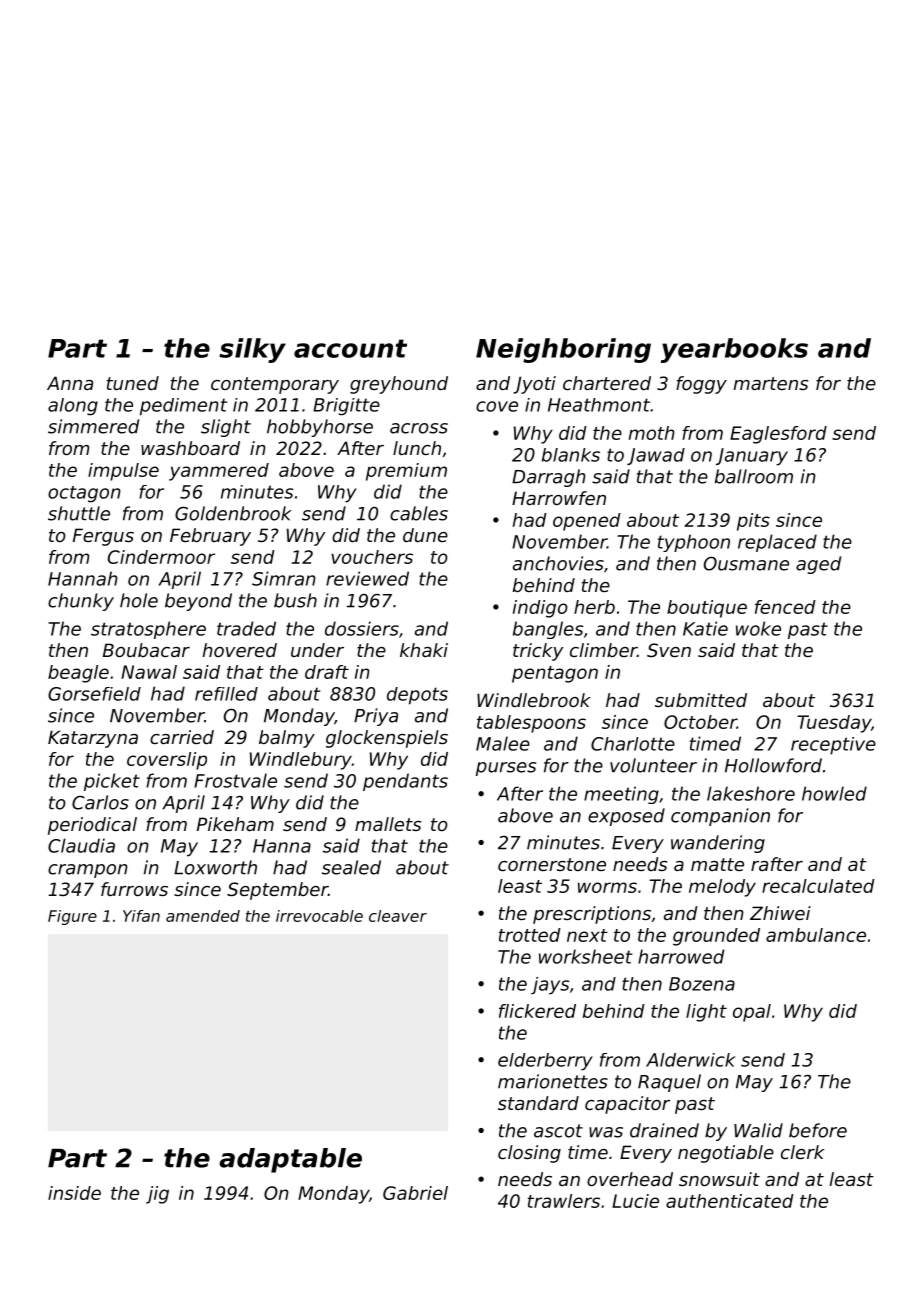 Image resolution: width=924 pixels, height=1308 pixels. What do you see at coordinates (233, 513) in the image?
I see `Goldenbrook` at bounding box center [233, 513].
